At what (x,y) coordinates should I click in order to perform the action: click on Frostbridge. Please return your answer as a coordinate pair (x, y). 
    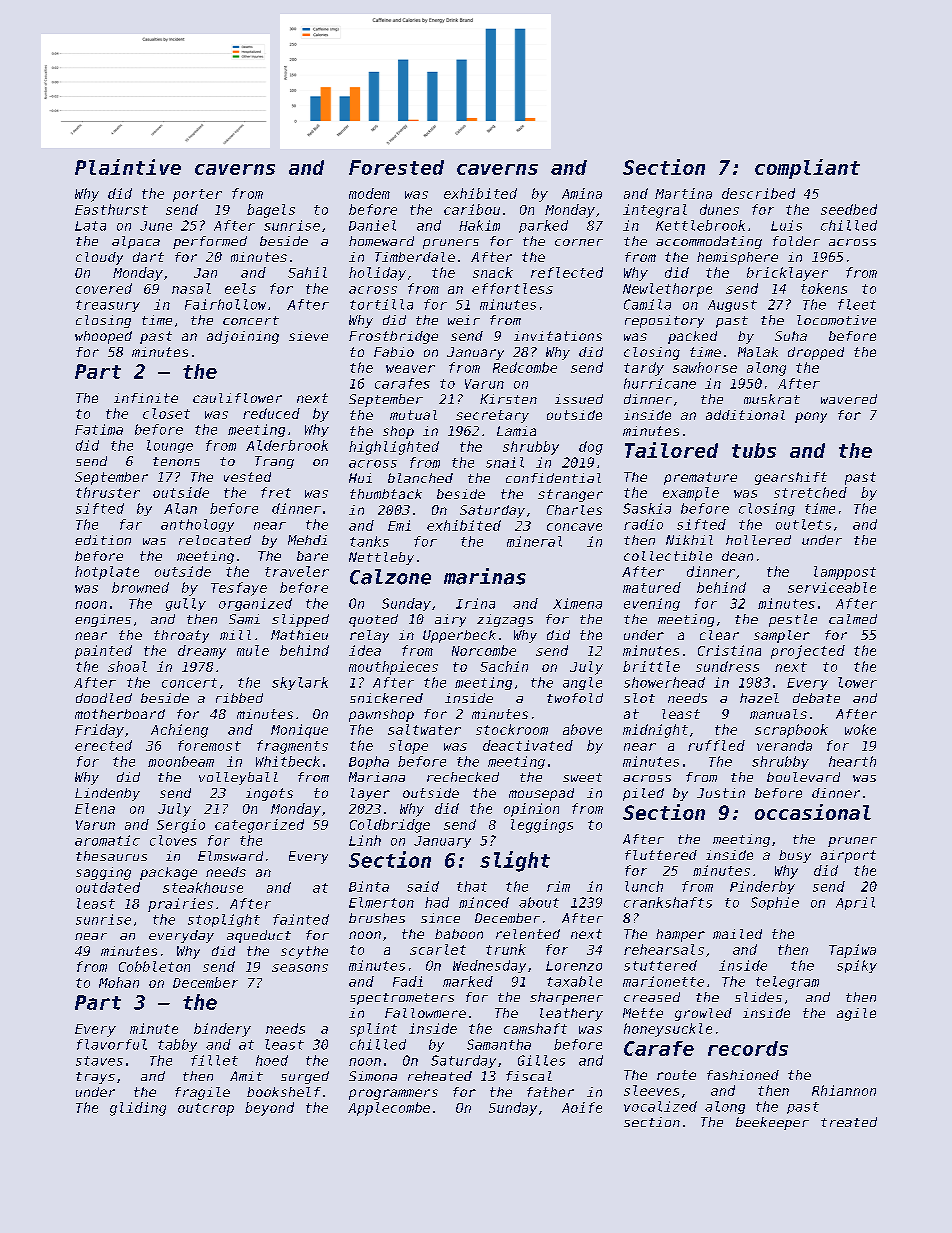
    Looking at the image, I should click on (393, 337).
